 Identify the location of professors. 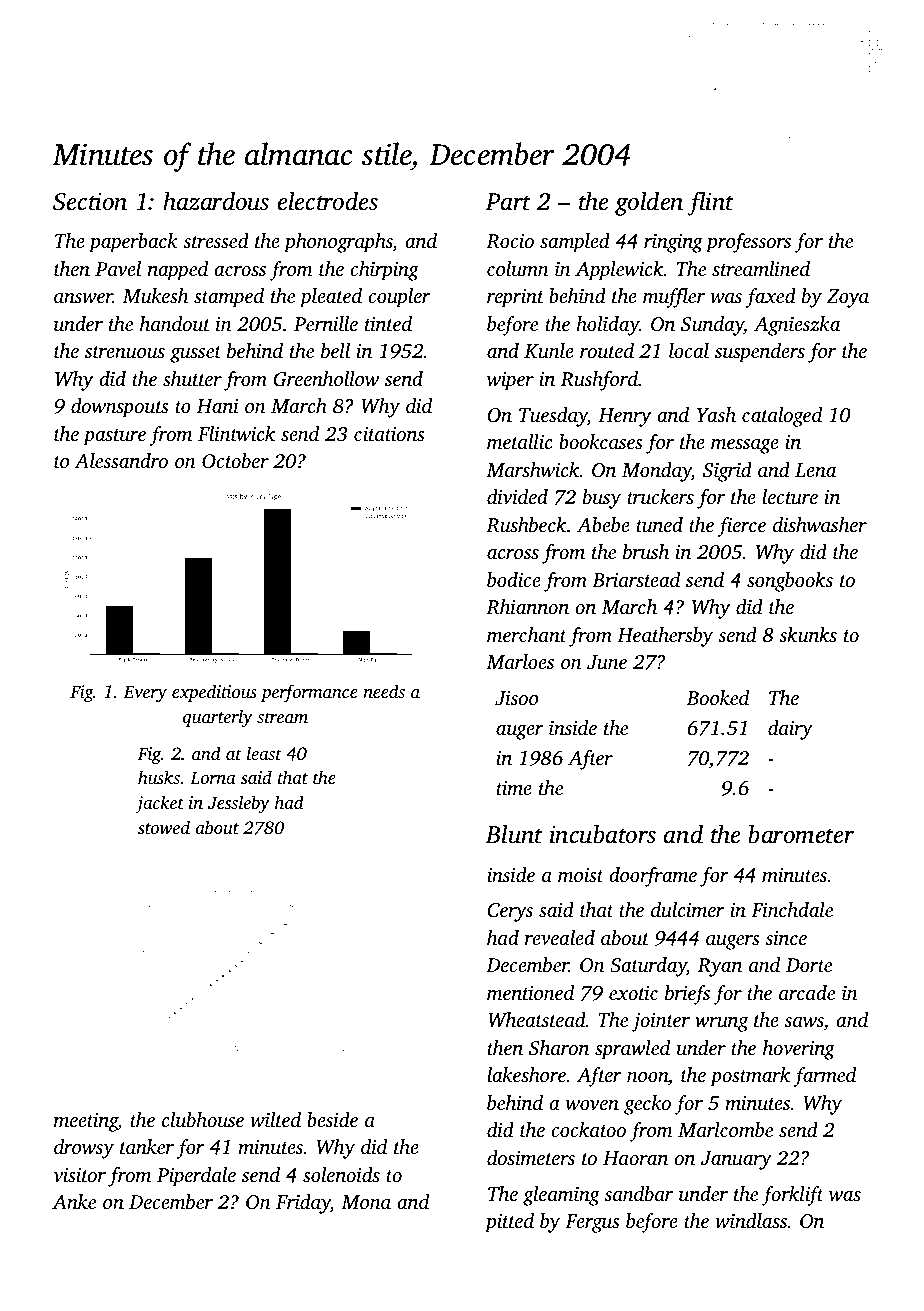
(748, 243).
